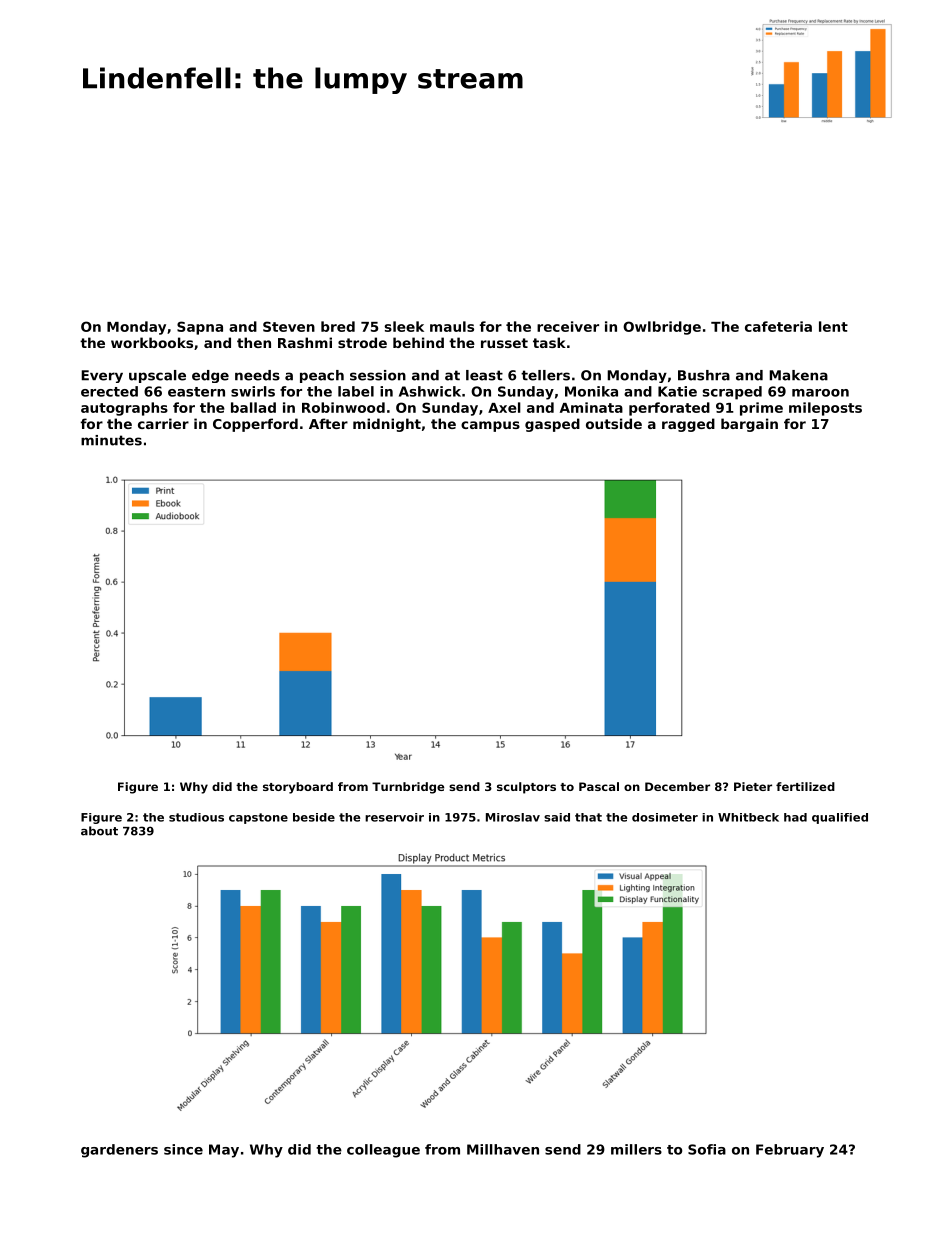  Describe the element at coordinates (805, 786) in the screenshot. I see `fertilized` at that location.
